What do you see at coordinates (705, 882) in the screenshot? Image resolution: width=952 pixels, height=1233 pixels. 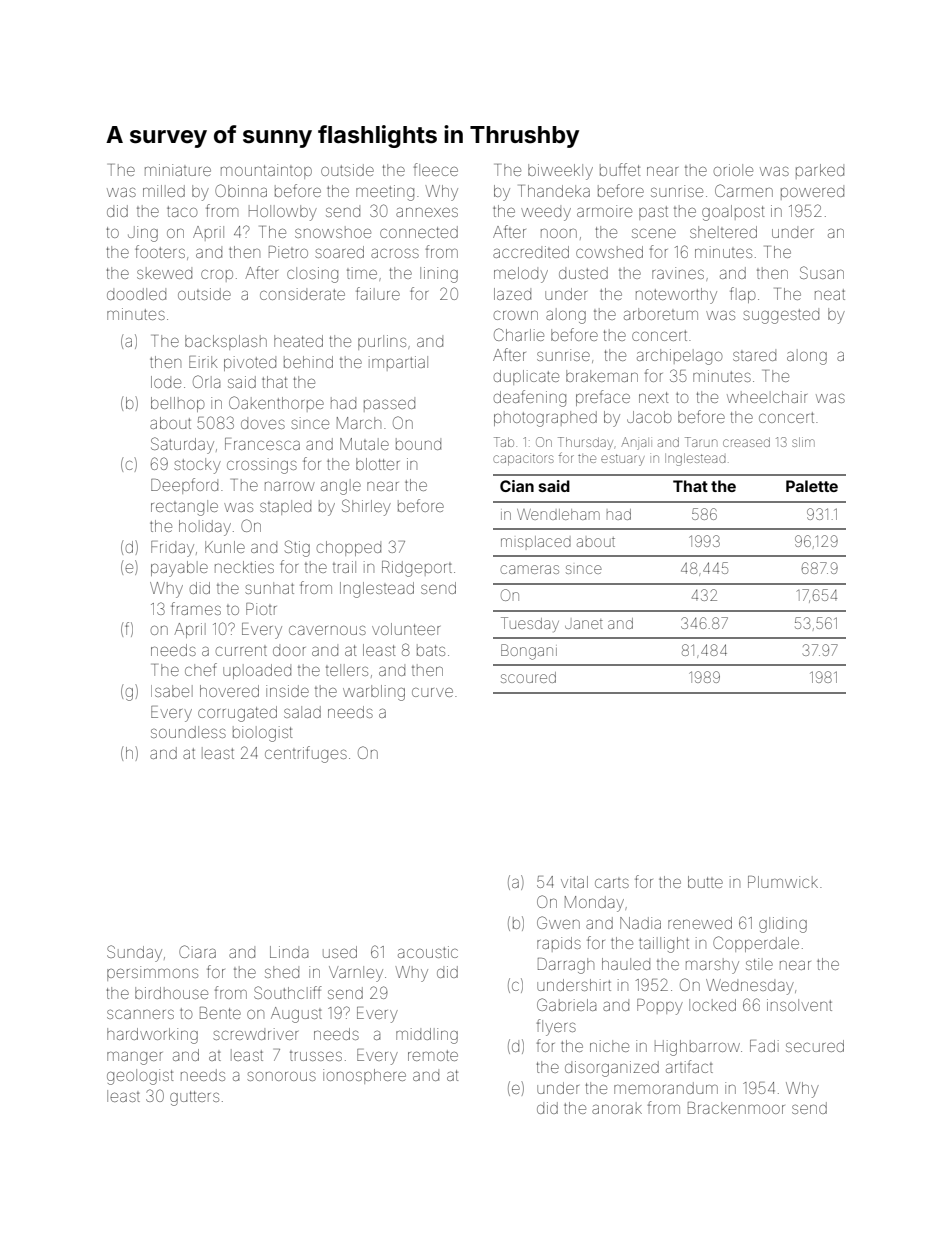 I see `butte` at bounding box center [705, 882].
